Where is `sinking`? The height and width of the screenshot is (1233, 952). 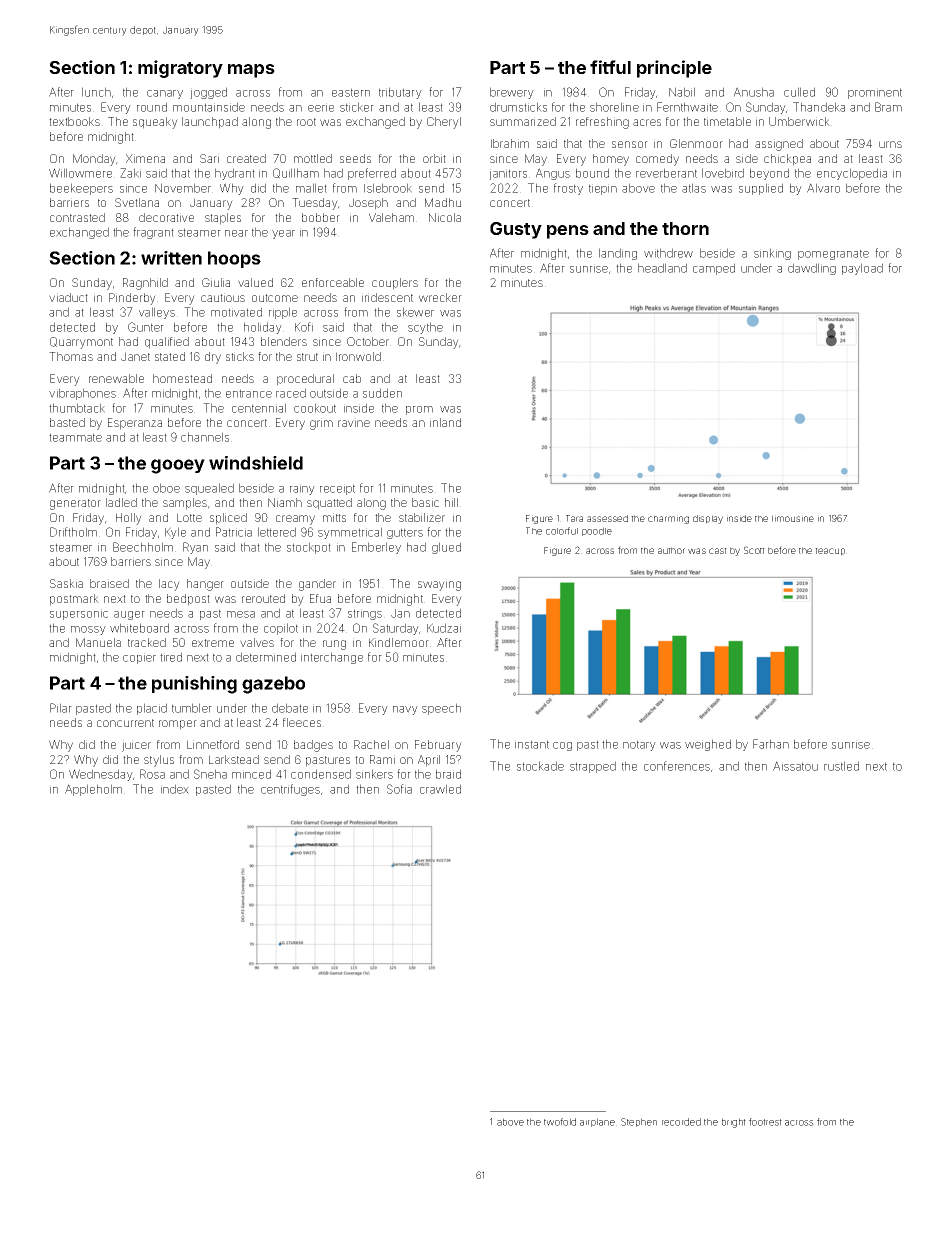
sinking is located at coordinates (772, 254).
